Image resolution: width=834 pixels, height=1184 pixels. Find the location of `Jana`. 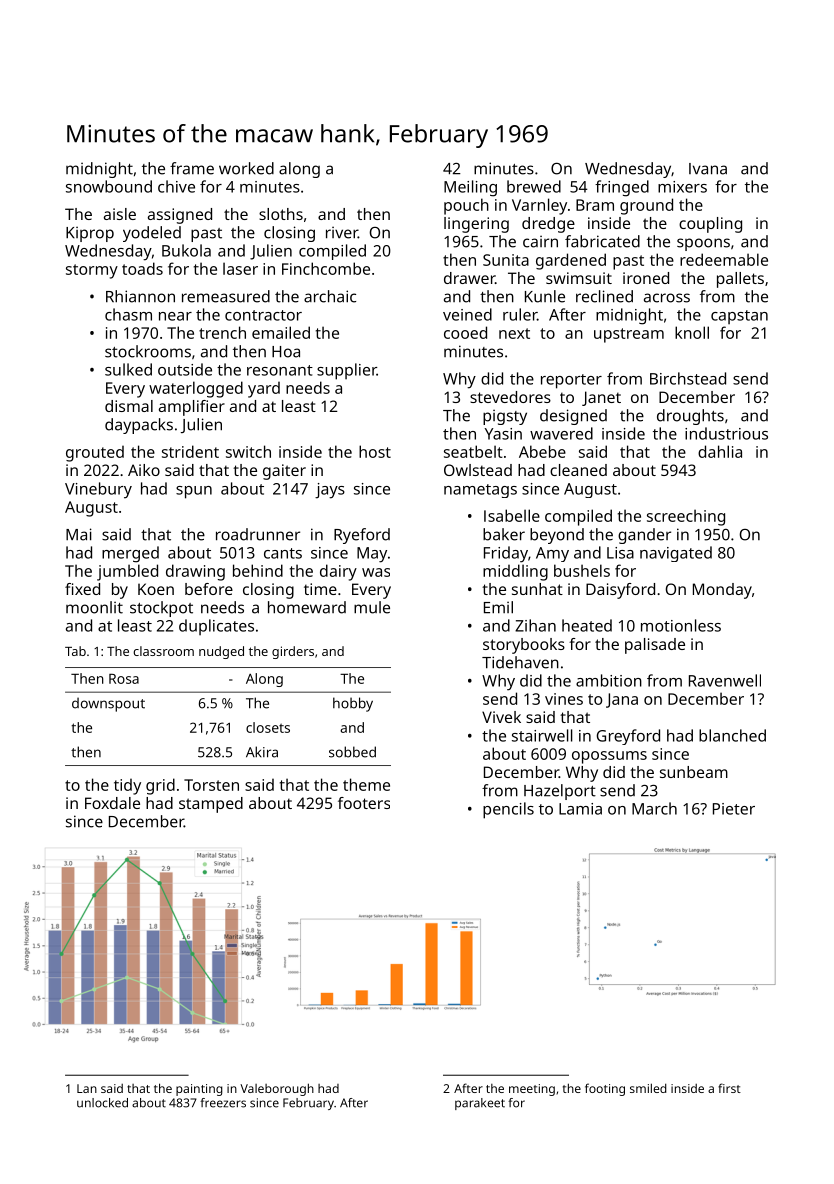

Jana is located at coordinates (622, 700).
